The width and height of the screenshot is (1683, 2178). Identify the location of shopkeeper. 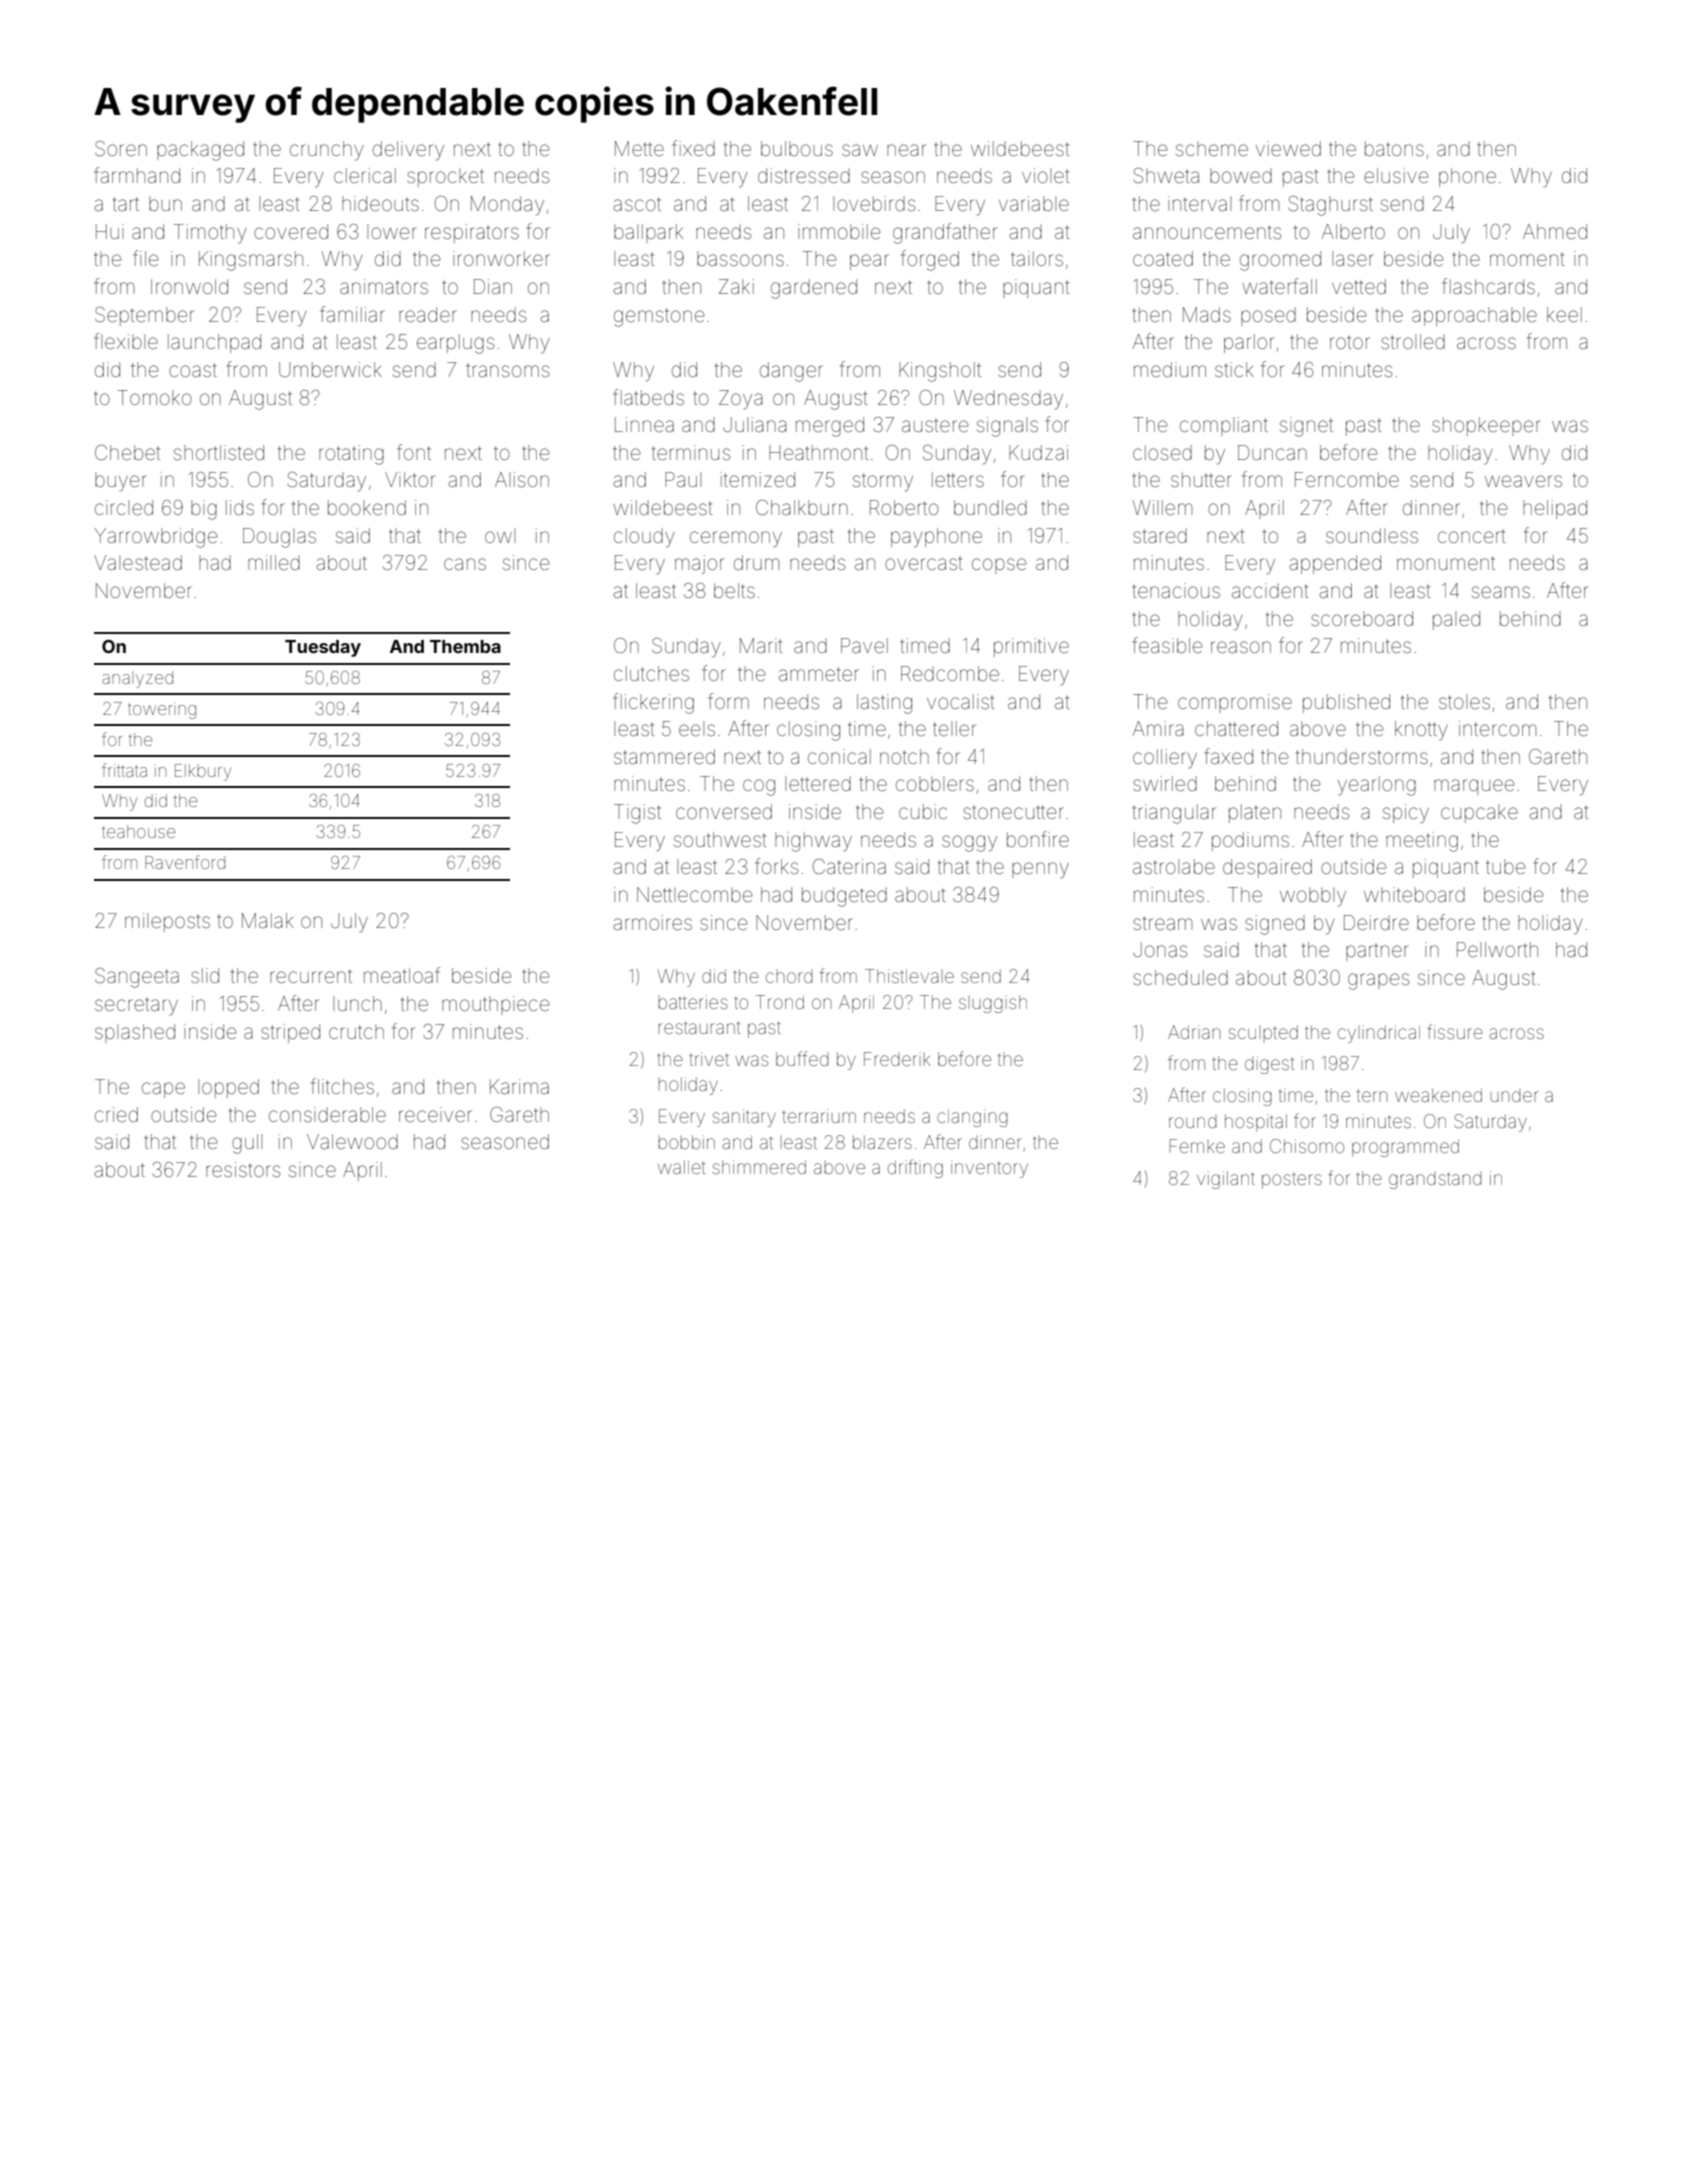
(1486, 426).
